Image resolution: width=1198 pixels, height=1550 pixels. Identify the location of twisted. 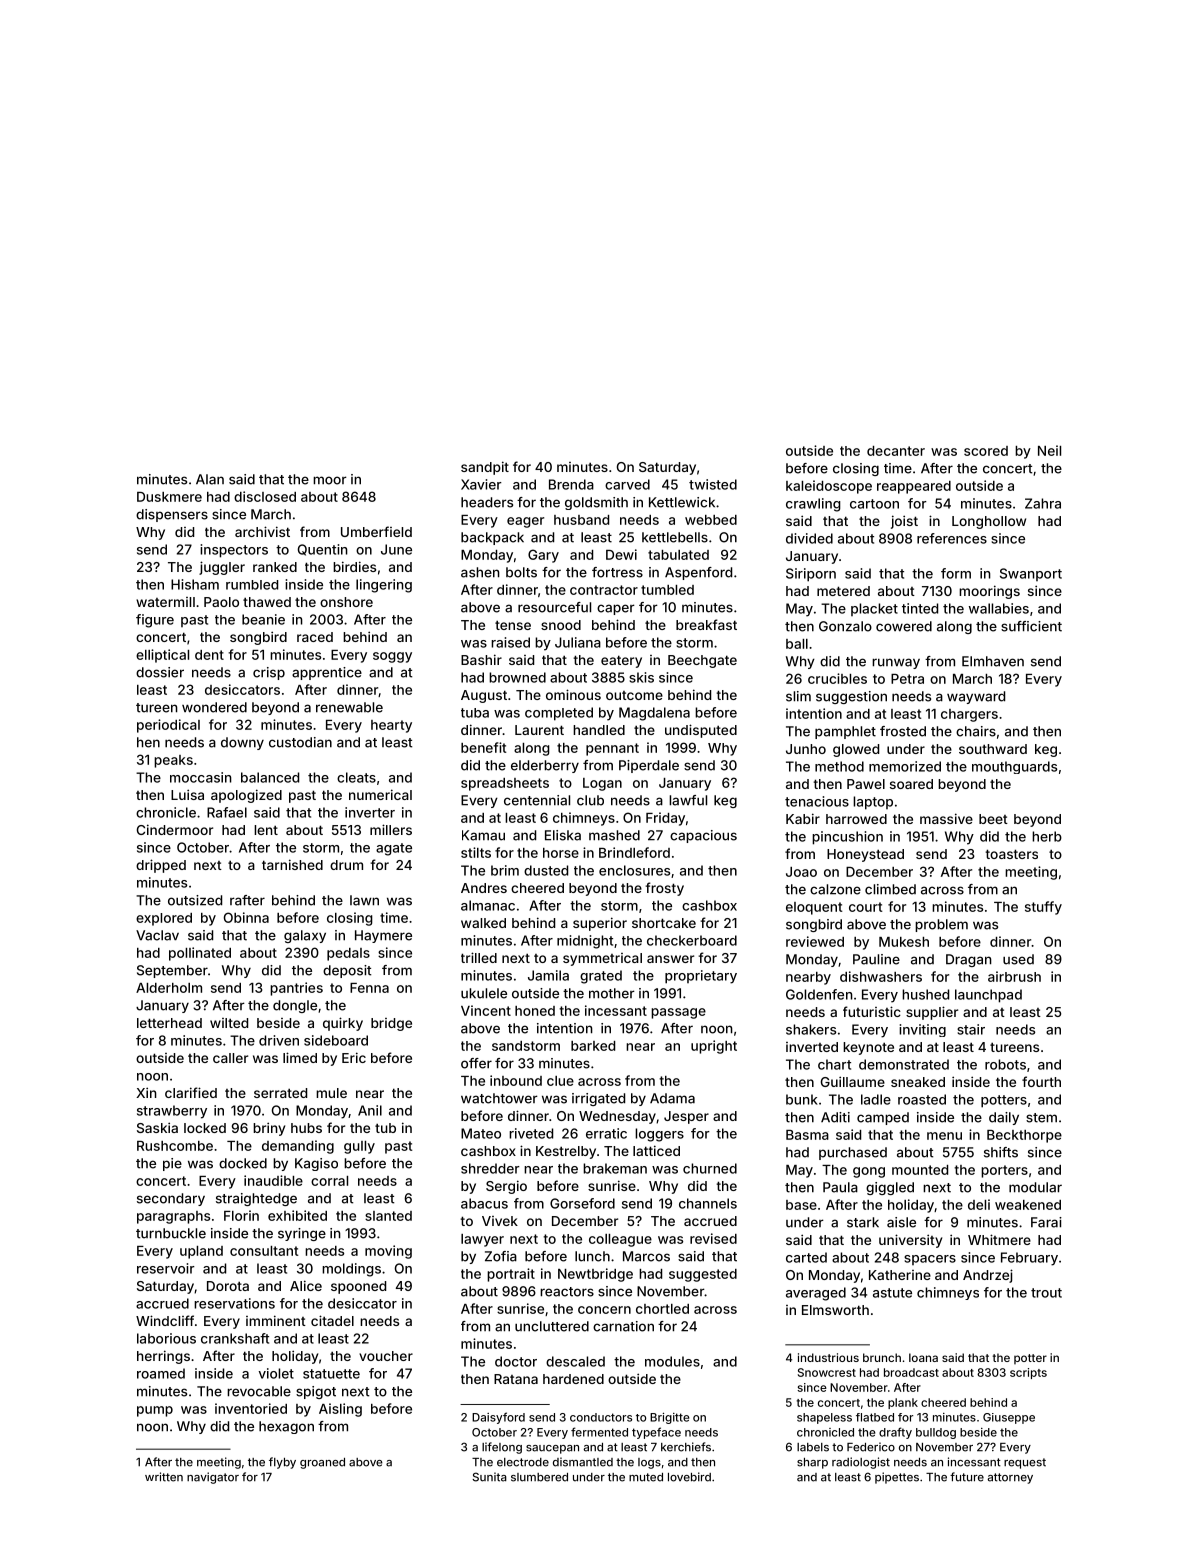
(713, 484).
